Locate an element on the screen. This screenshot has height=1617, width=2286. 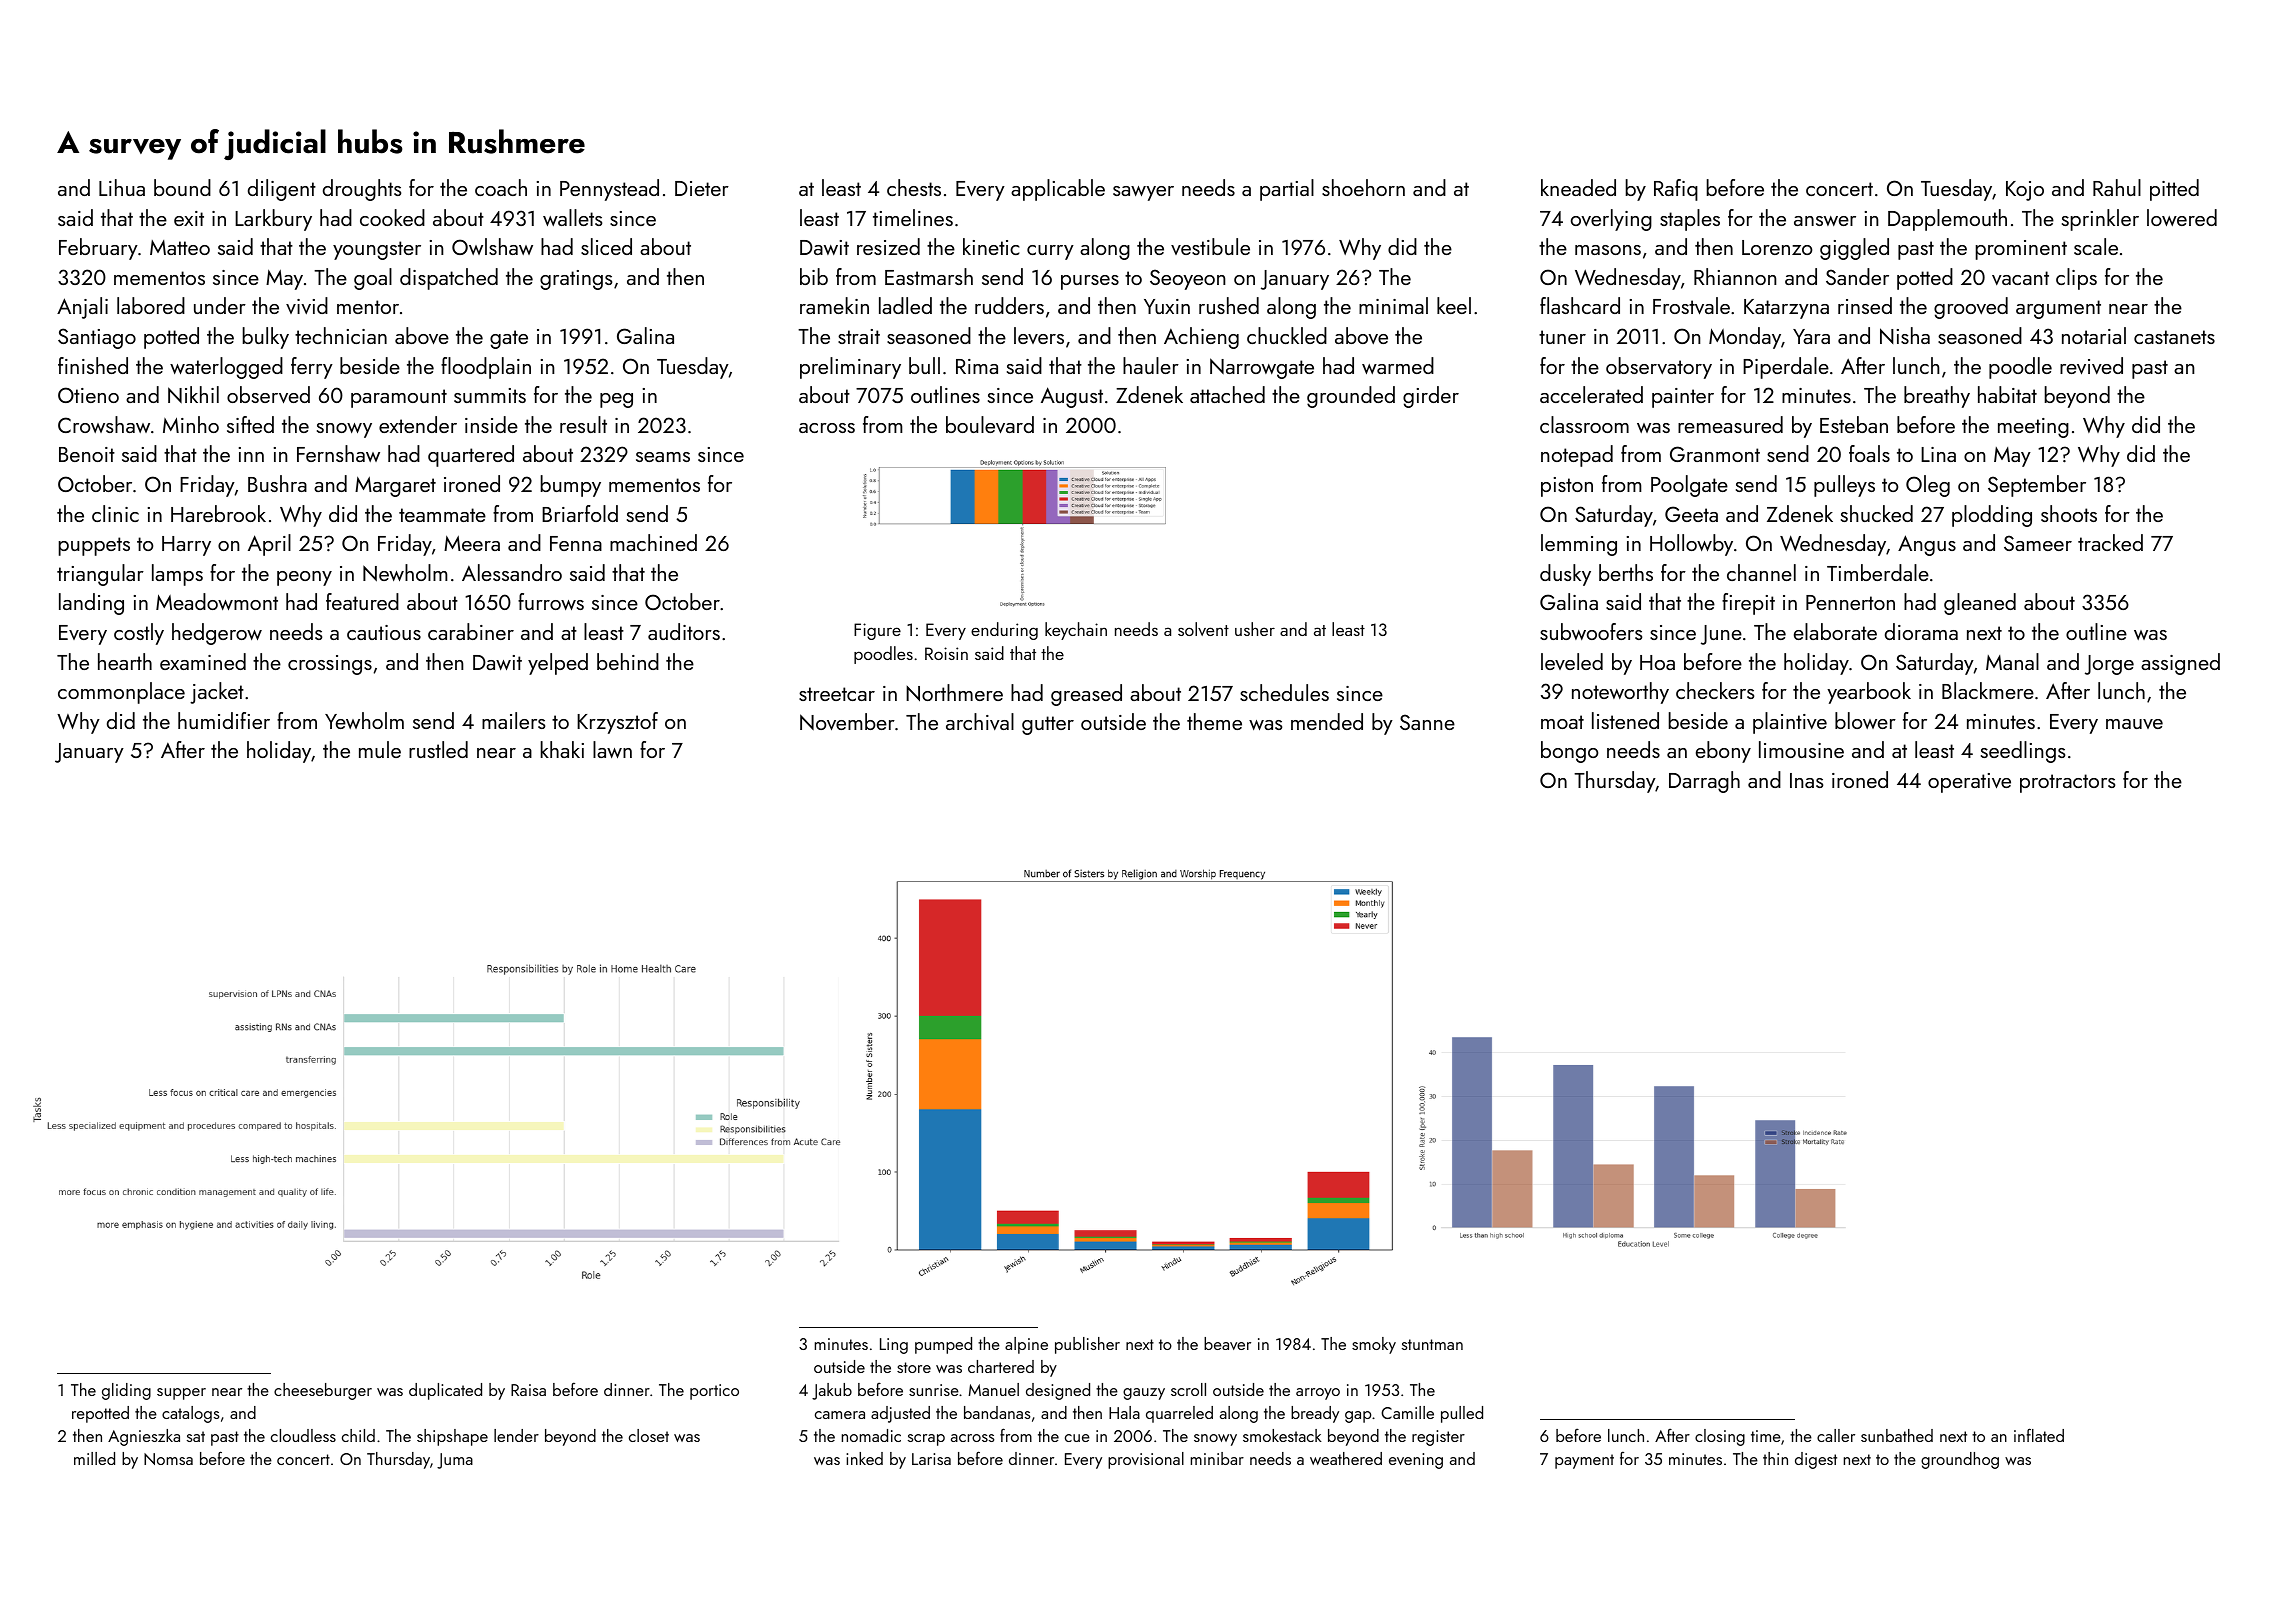
kinetic is located at coordinates (991, 246).
